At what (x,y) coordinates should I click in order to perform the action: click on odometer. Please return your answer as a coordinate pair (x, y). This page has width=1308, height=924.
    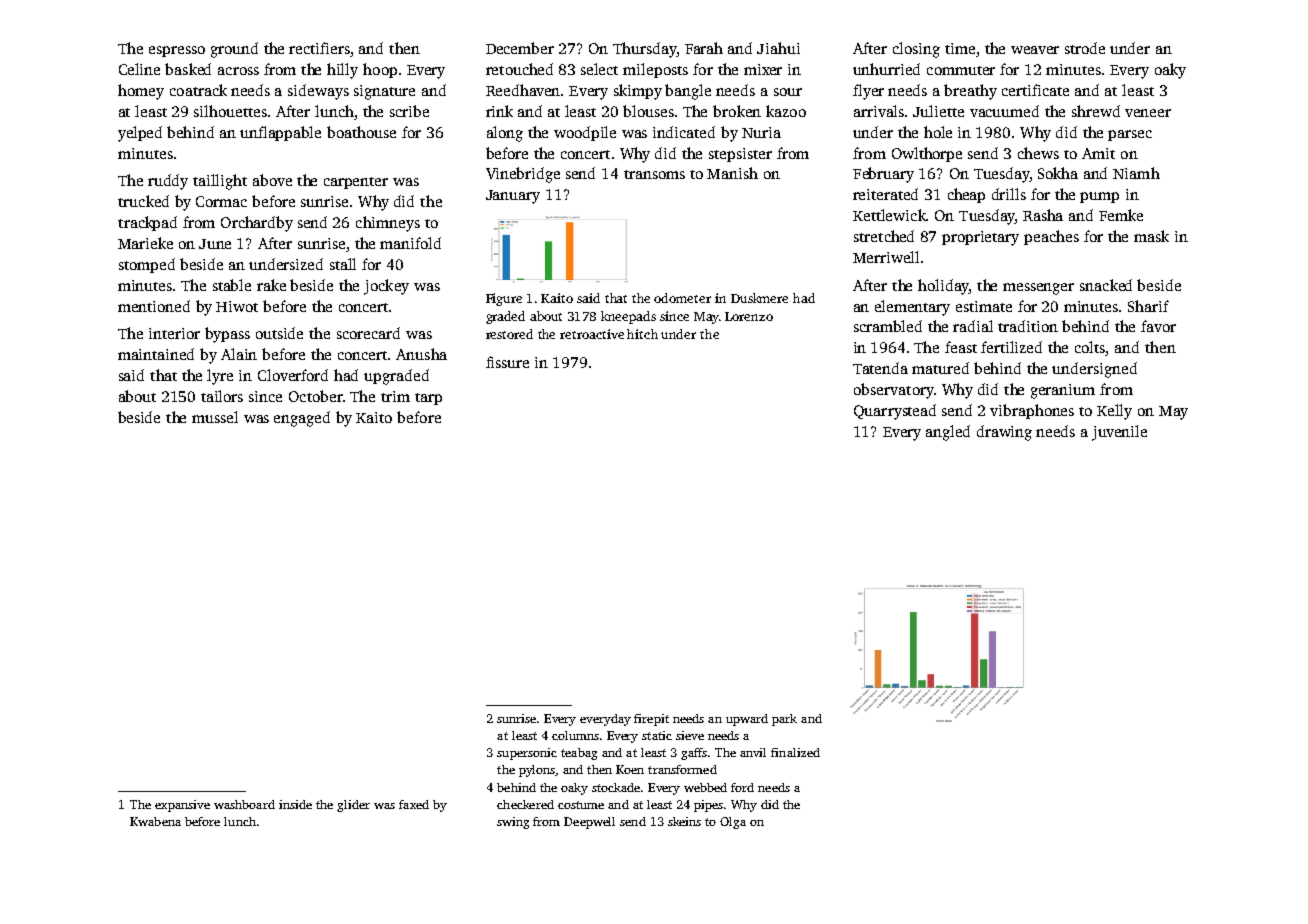
    Looking at the image, I should click on (682, 298).
